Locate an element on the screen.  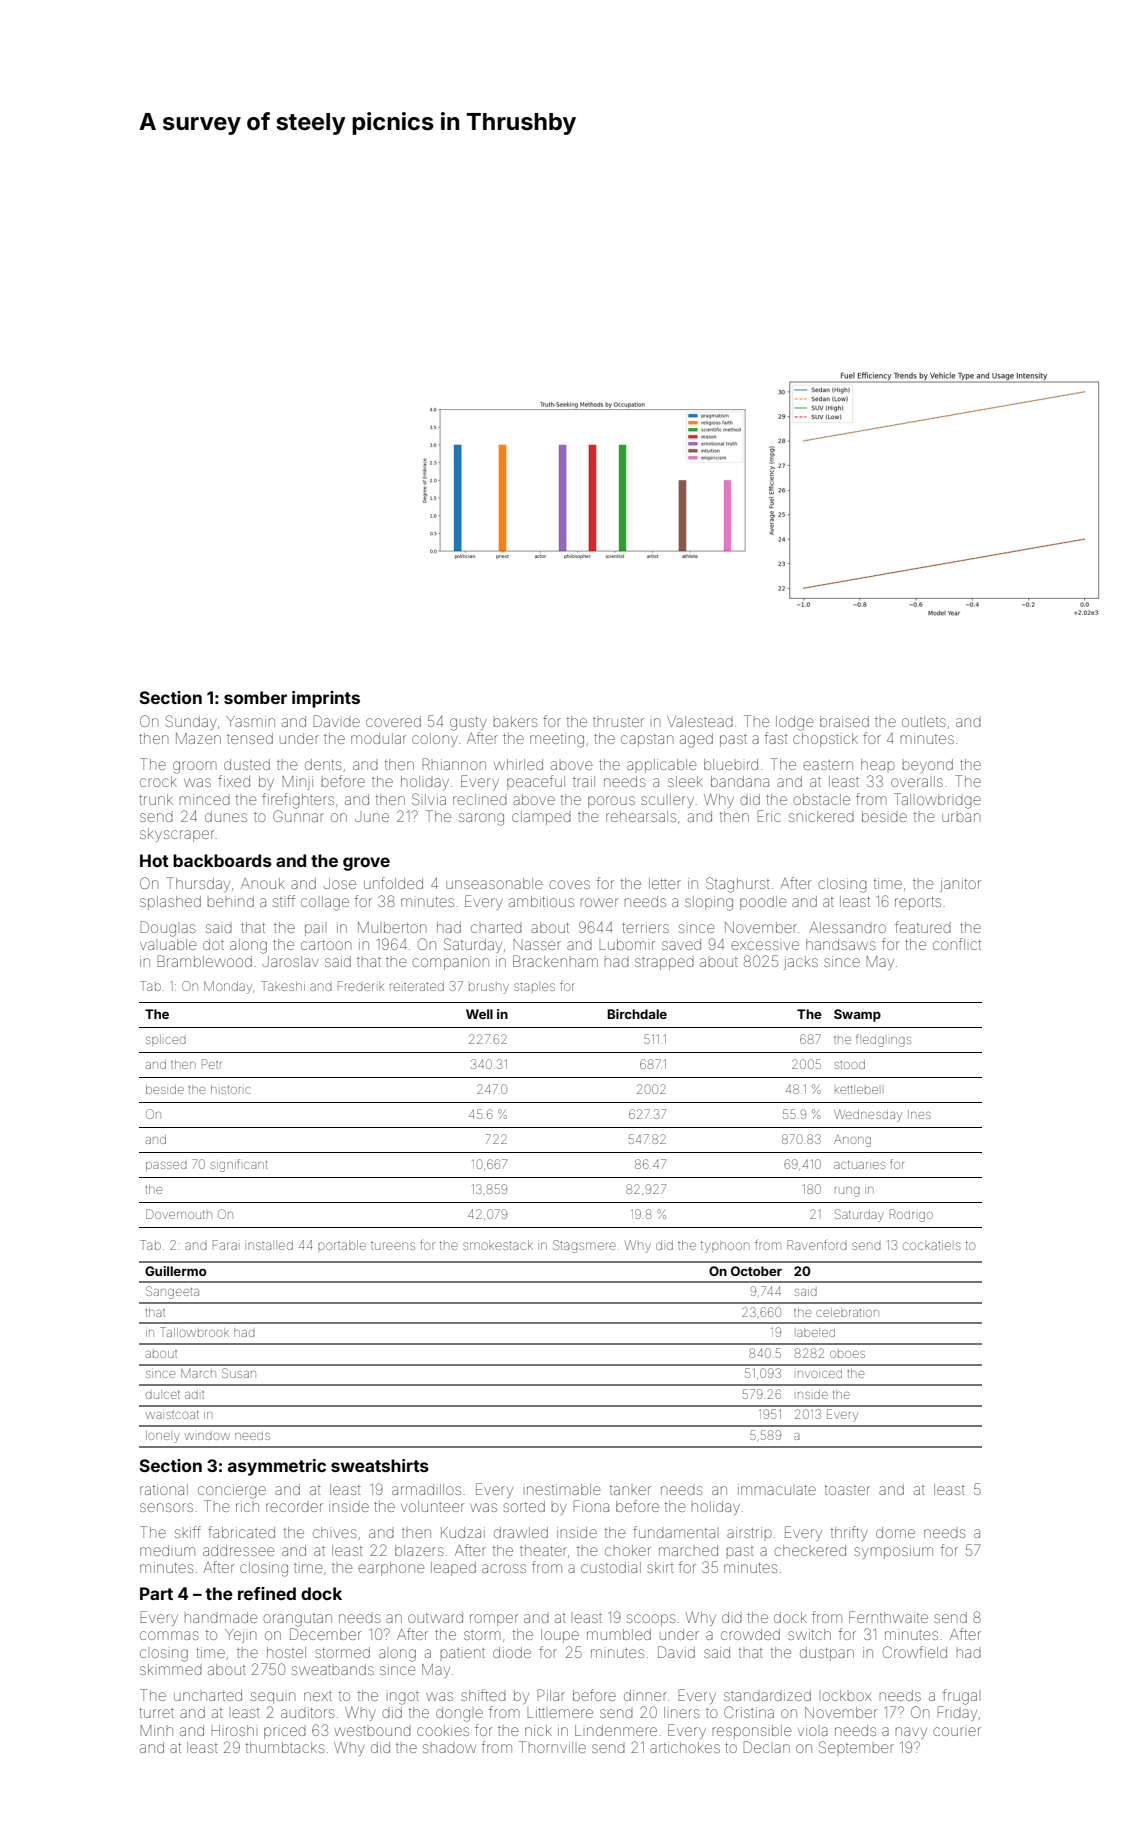
scoops is located at coordinates (651, 1620).
